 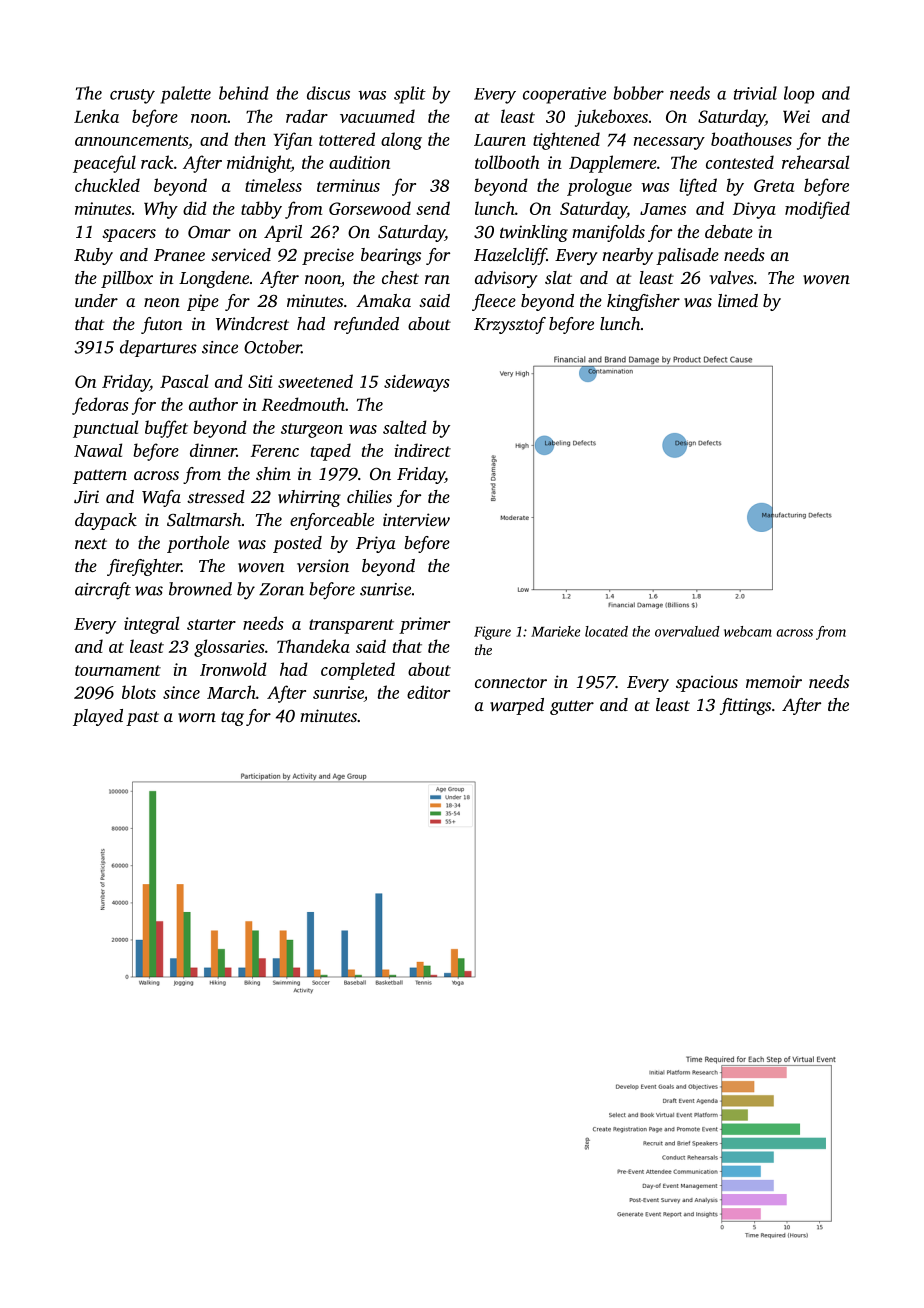 I want to click on neon, so click(x=162, y=302).
